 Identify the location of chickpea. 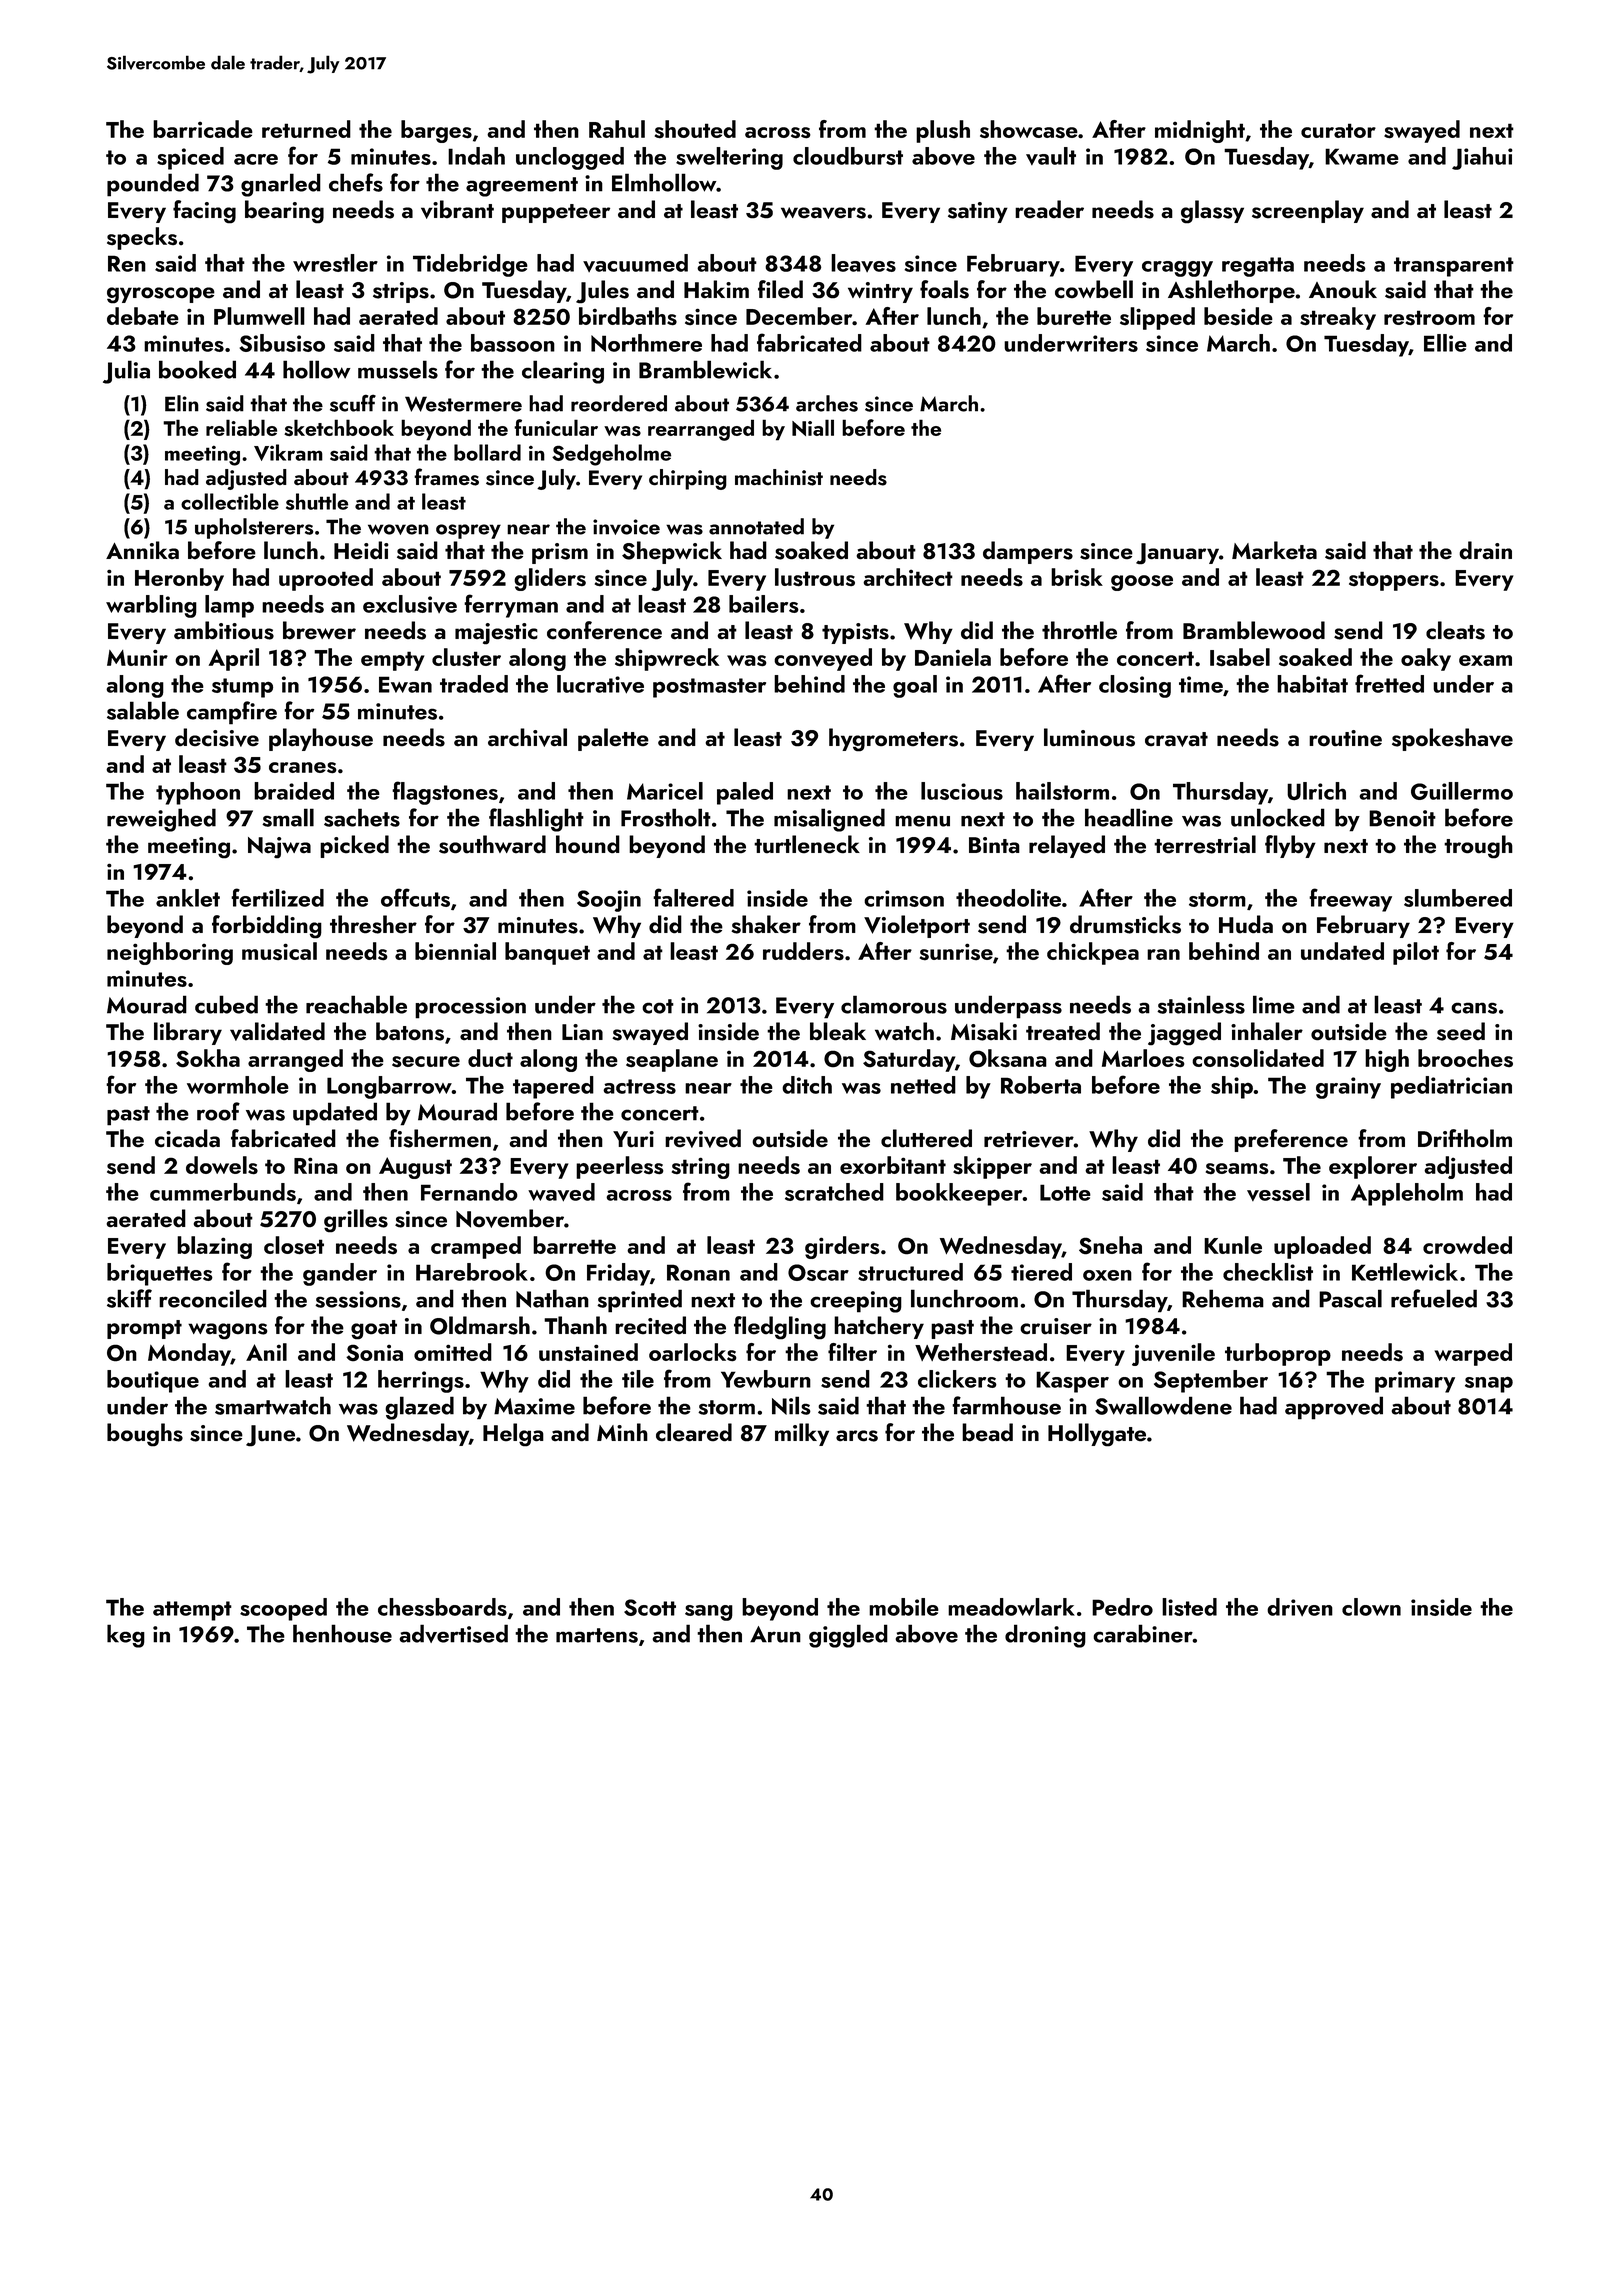
(1093, 953).
